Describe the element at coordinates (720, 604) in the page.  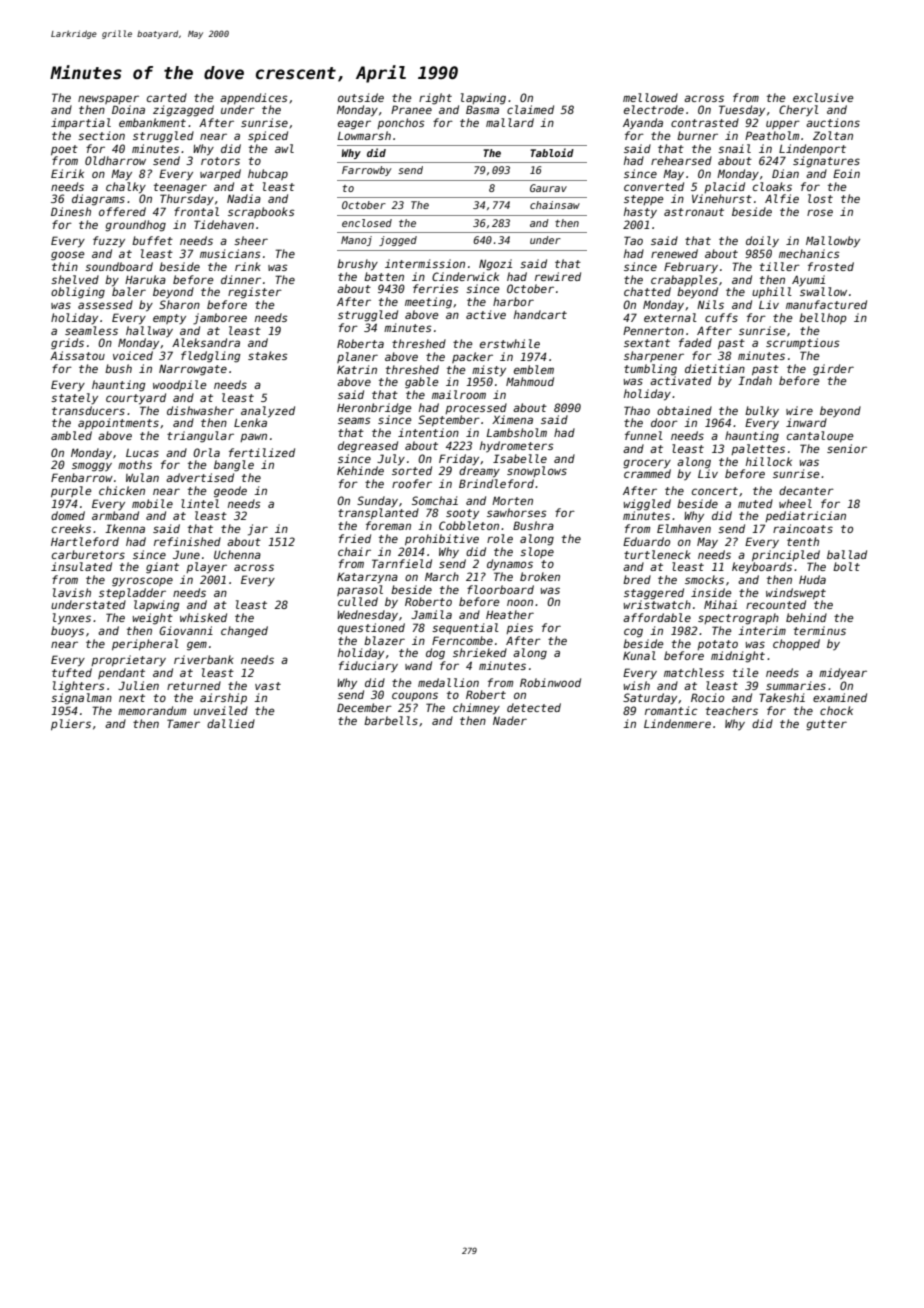
I see `Mihai` at that location.
